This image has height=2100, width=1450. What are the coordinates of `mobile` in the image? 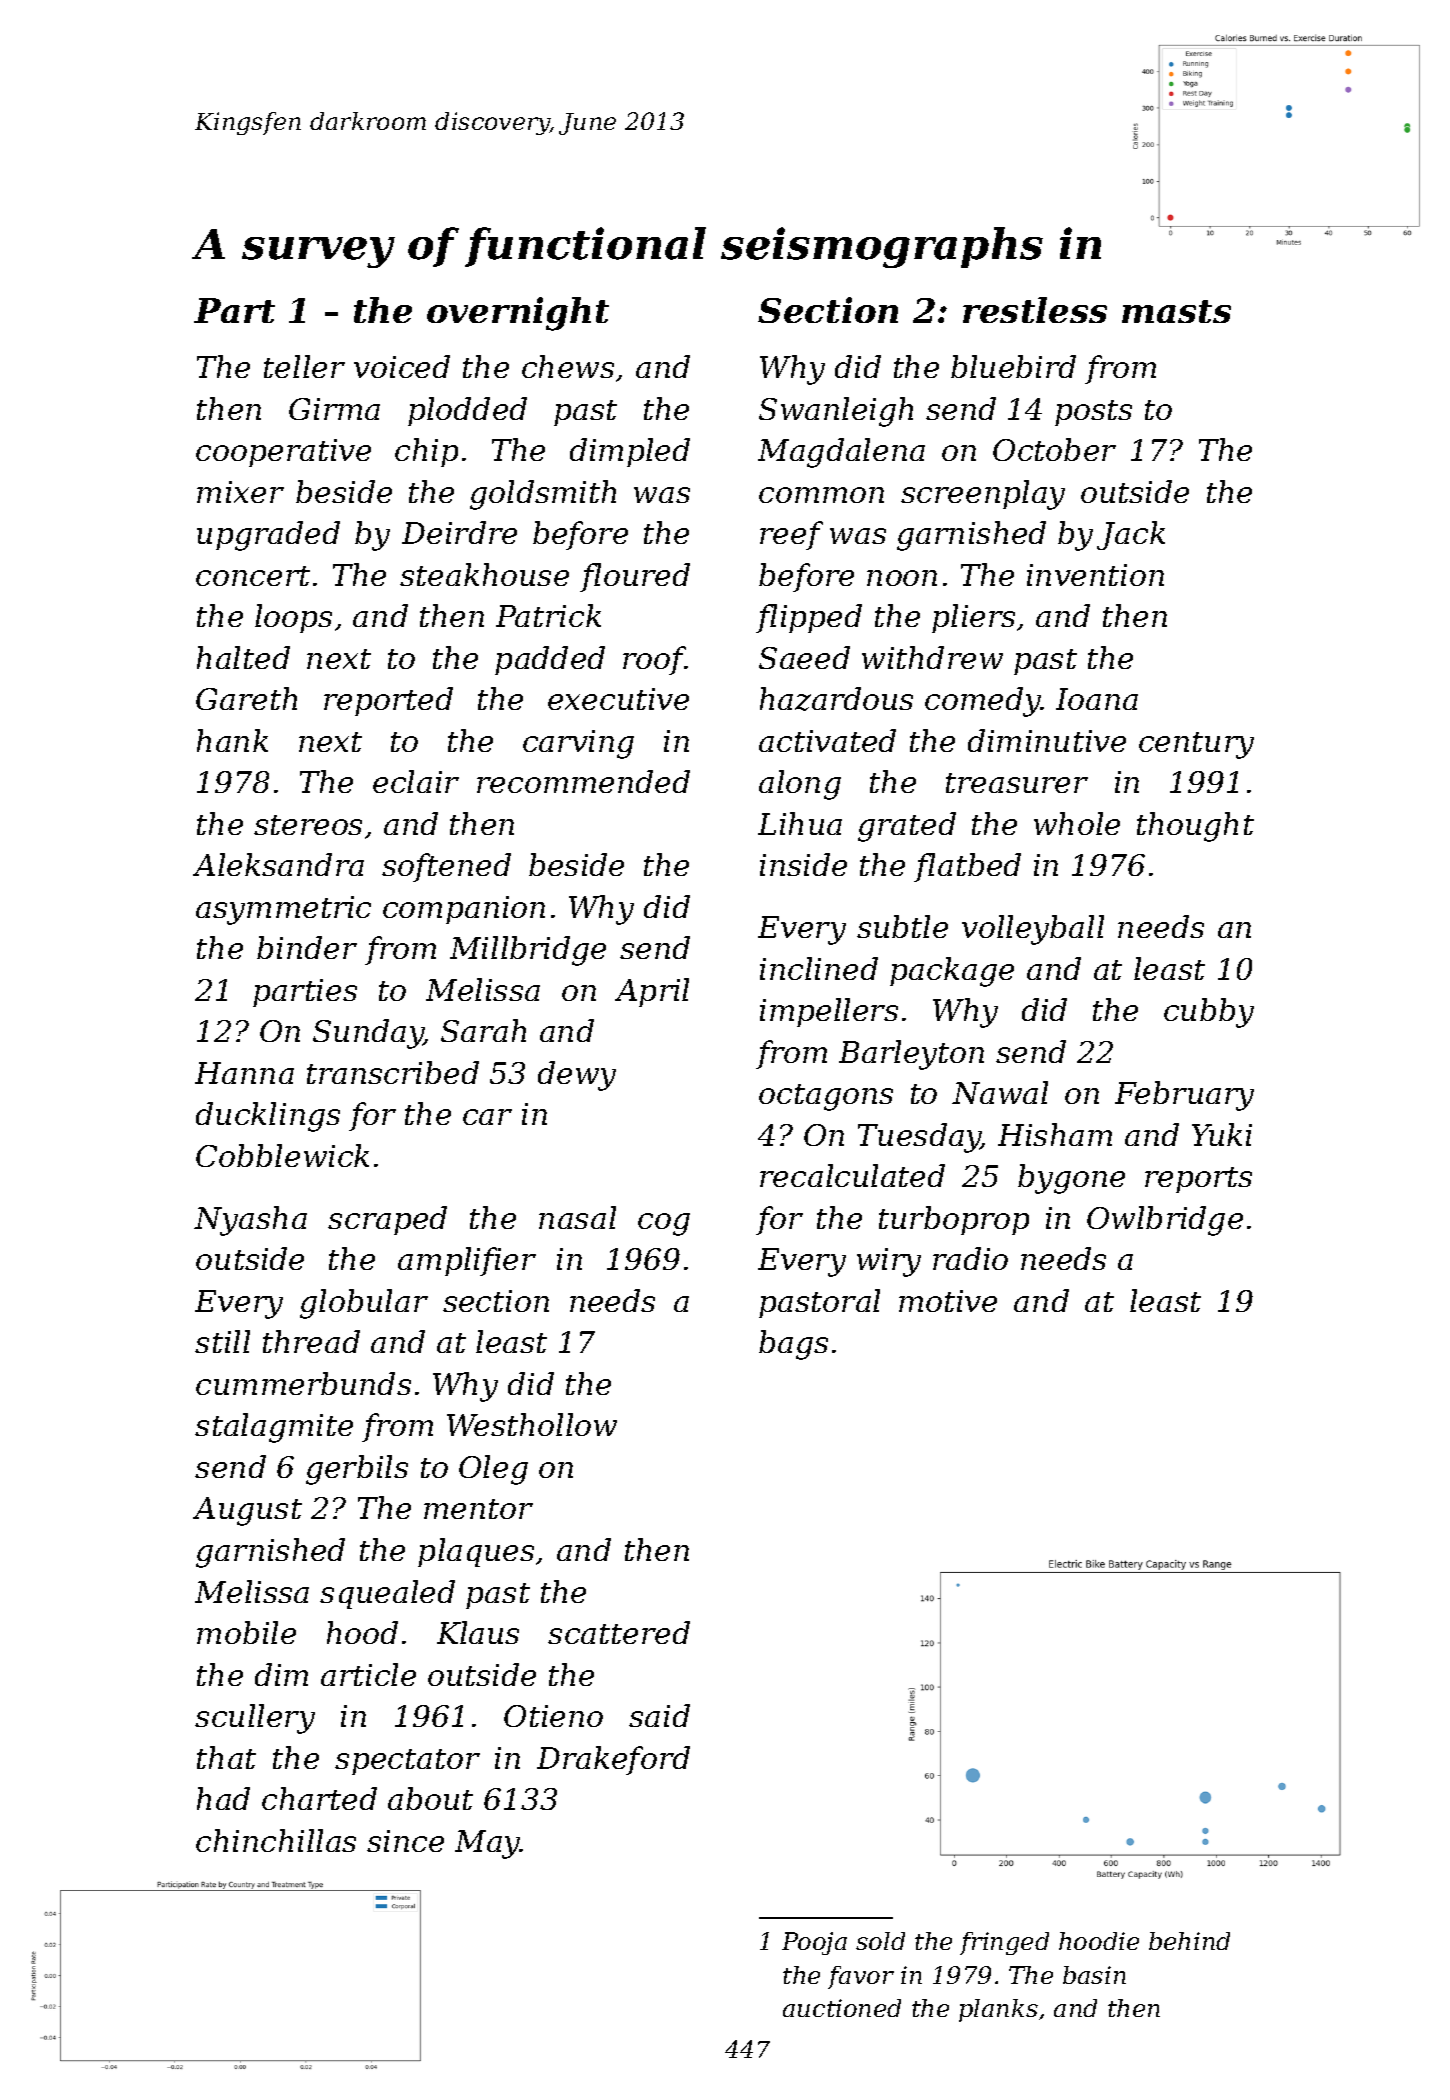 It's located at (246, 1632).
